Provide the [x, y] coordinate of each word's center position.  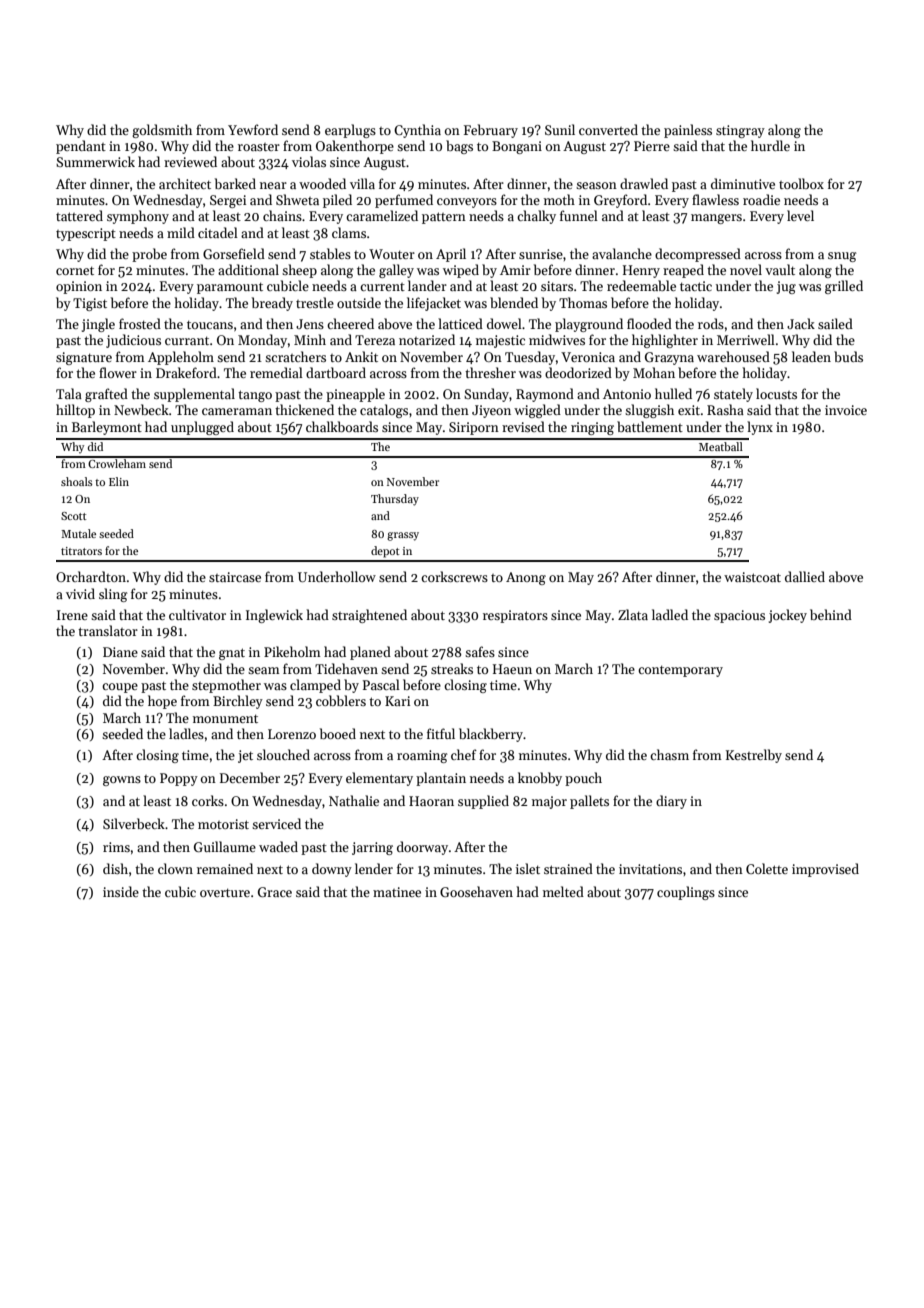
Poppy [179, 779]
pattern [444, 218]
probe [149, 255]
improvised [825, 870]
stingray [740, 131]
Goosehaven [476, 891]
